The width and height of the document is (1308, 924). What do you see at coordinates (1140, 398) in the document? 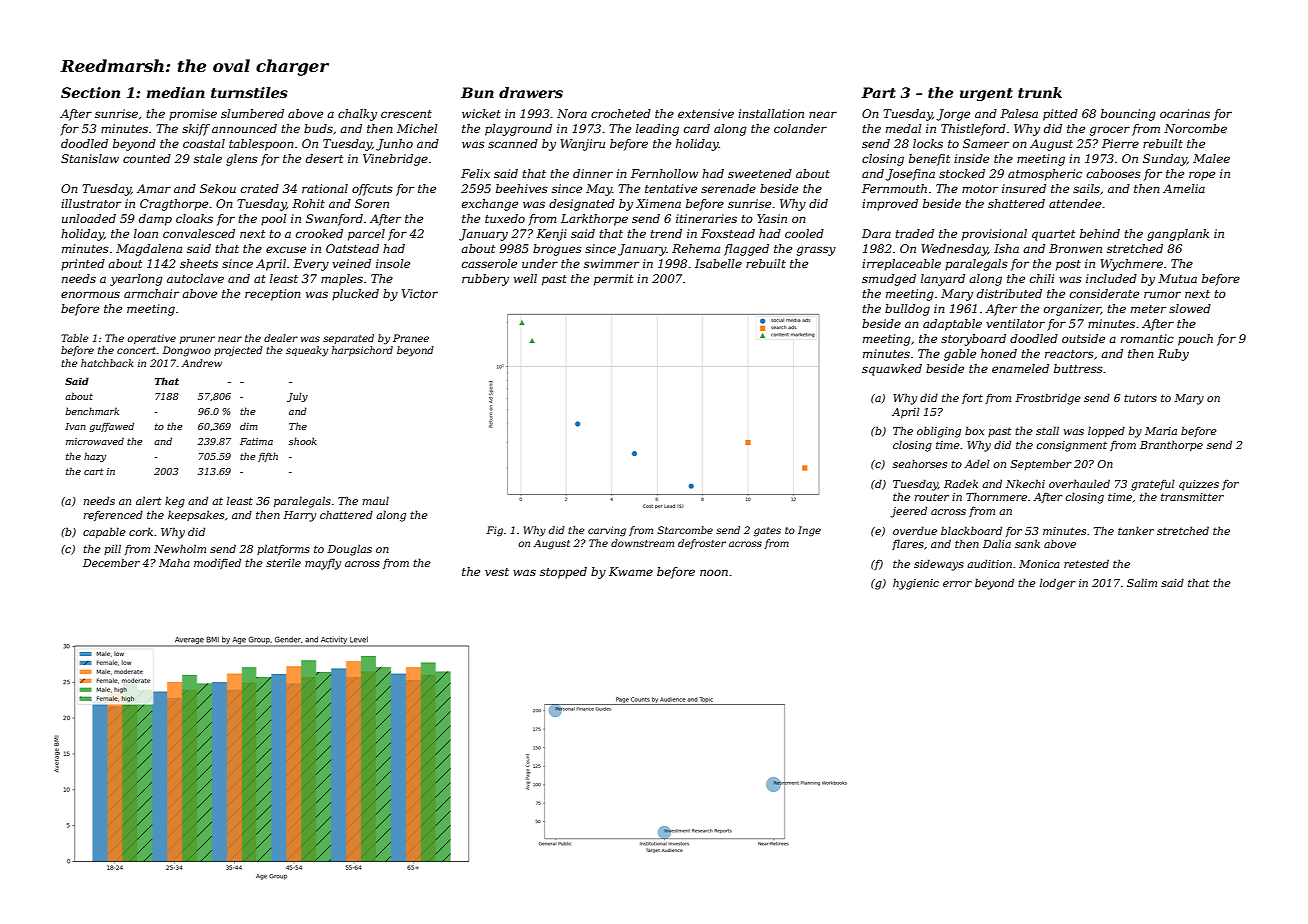
I see `tutors` at bounding box center [1140, 398].
